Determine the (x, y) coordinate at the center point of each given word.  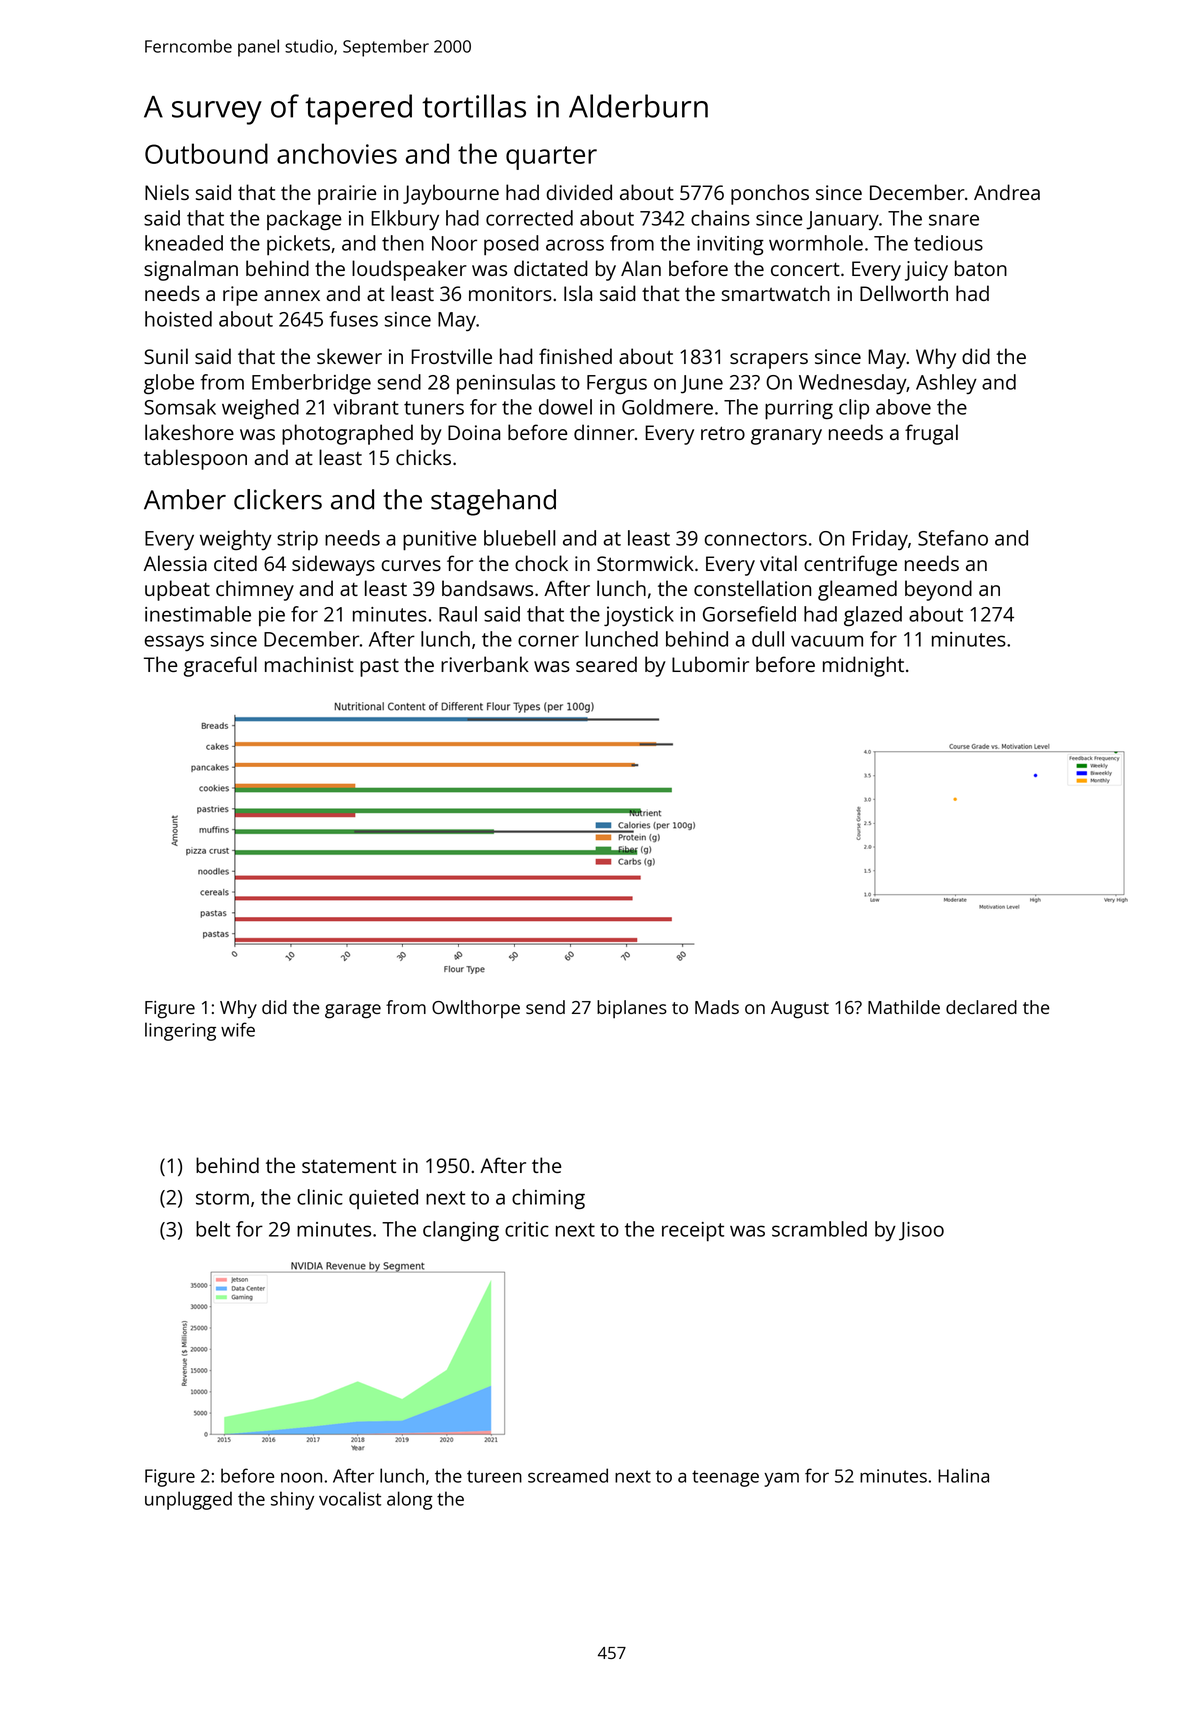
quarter (551, 158)
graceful (220, 666)
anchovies (337, 153)
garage (353, 1011)
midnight (863, 666)
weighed (260, 409)
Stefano (953, 538)
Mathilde (904, 1007)
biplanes (632, 1009)
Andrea (1007, 192)
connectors (756, 539)
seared (606, 664)
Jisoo (921, 1231)
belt (213, 1229)
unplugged (188, 1500)
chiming (548, 1199)
